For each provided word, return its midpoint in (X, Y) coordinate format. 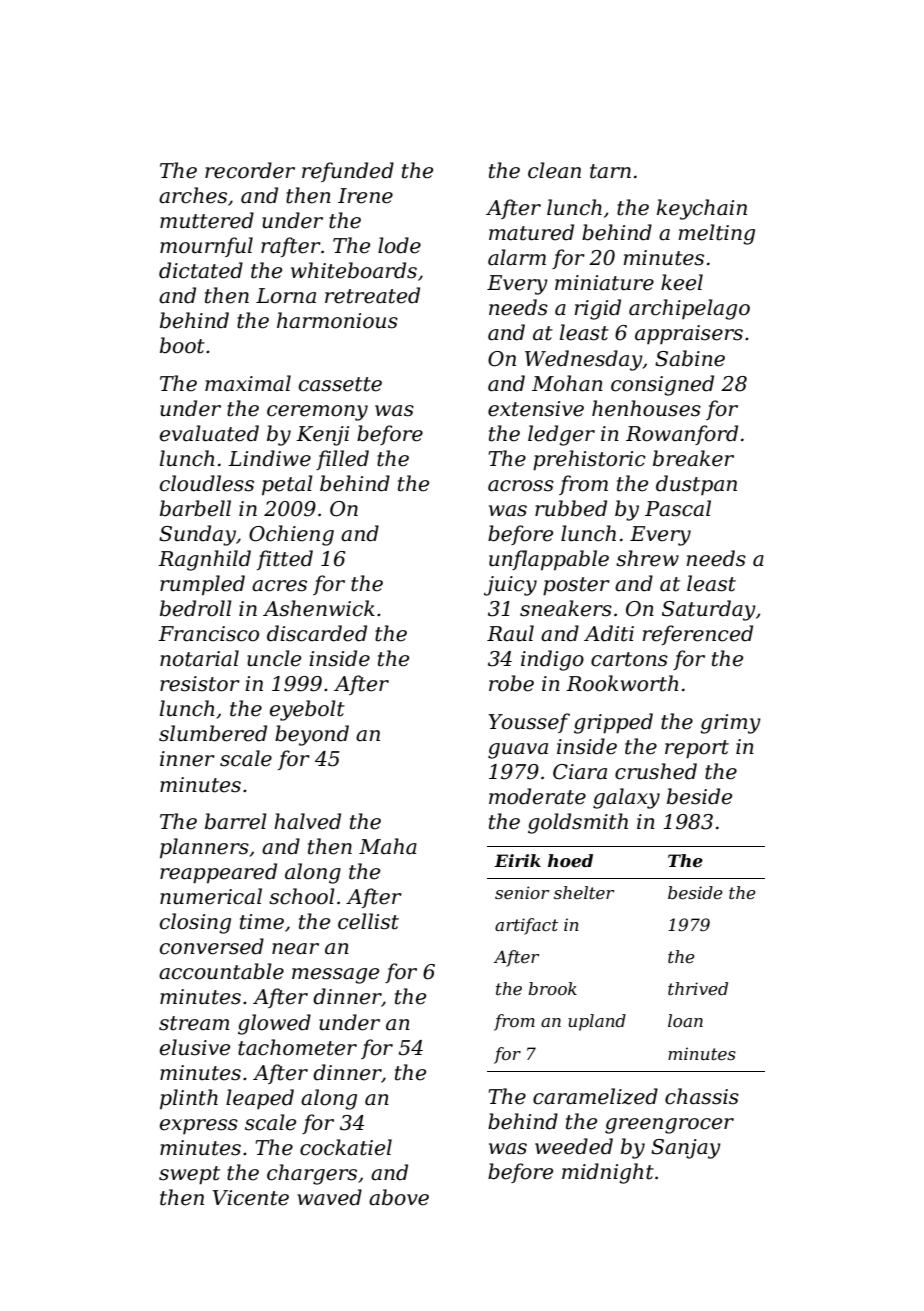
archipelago (689, 309)
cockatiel (346, 1147)
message (335, 976)
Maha (388, 846)
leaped (260, 1099)
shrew (647, 558)
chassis (702, 1096)
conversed (212, 946)
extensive (536, 409)
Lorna (286, 296)
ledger (561, 435)
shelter (584, 892)
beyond (312, 735)
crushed (656, 771)
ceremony (317, 413)
